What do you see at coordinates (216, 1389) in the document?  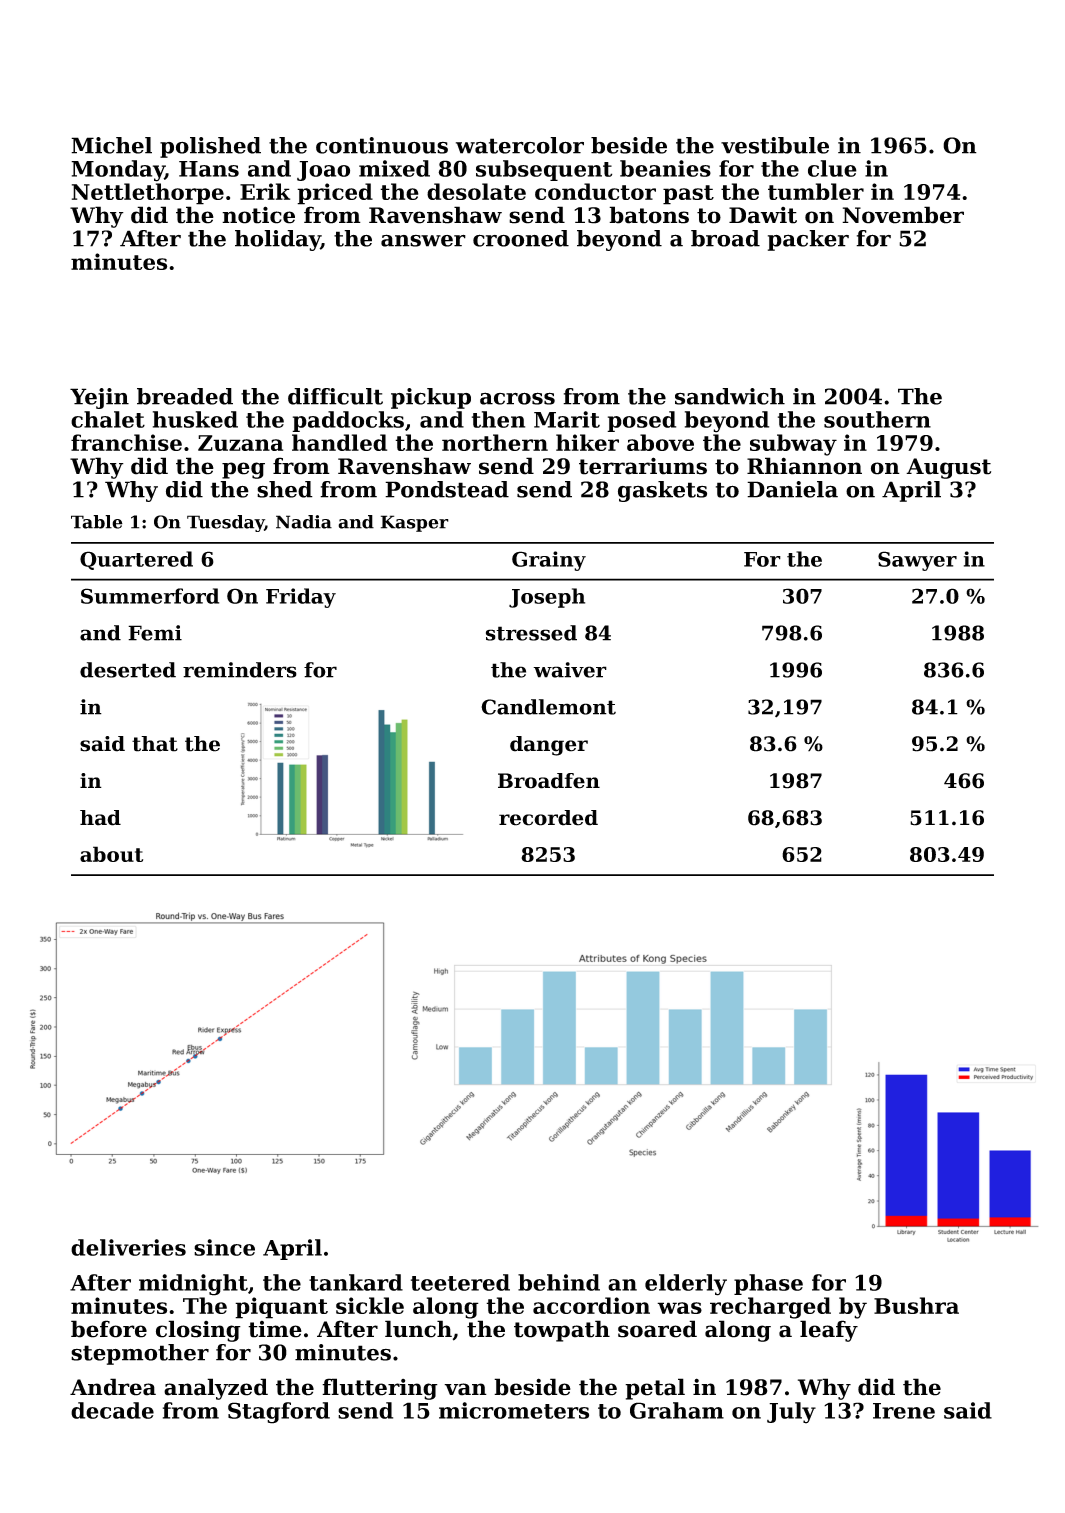 I see `analyzed` at bounding box center [216, 1389].
